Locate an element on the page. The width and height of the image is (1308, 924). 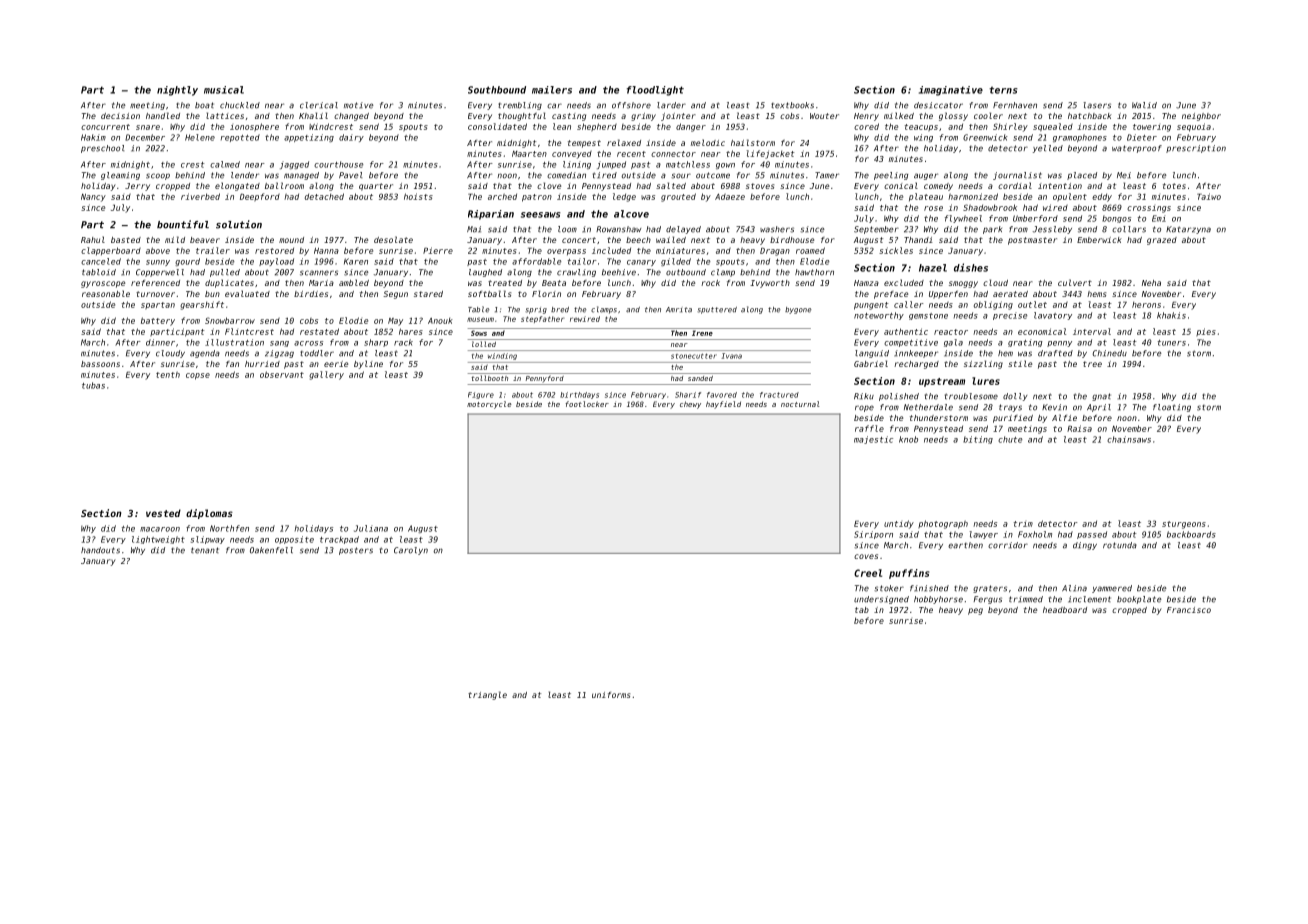
Walid is located at coordinates (1144, 105).
